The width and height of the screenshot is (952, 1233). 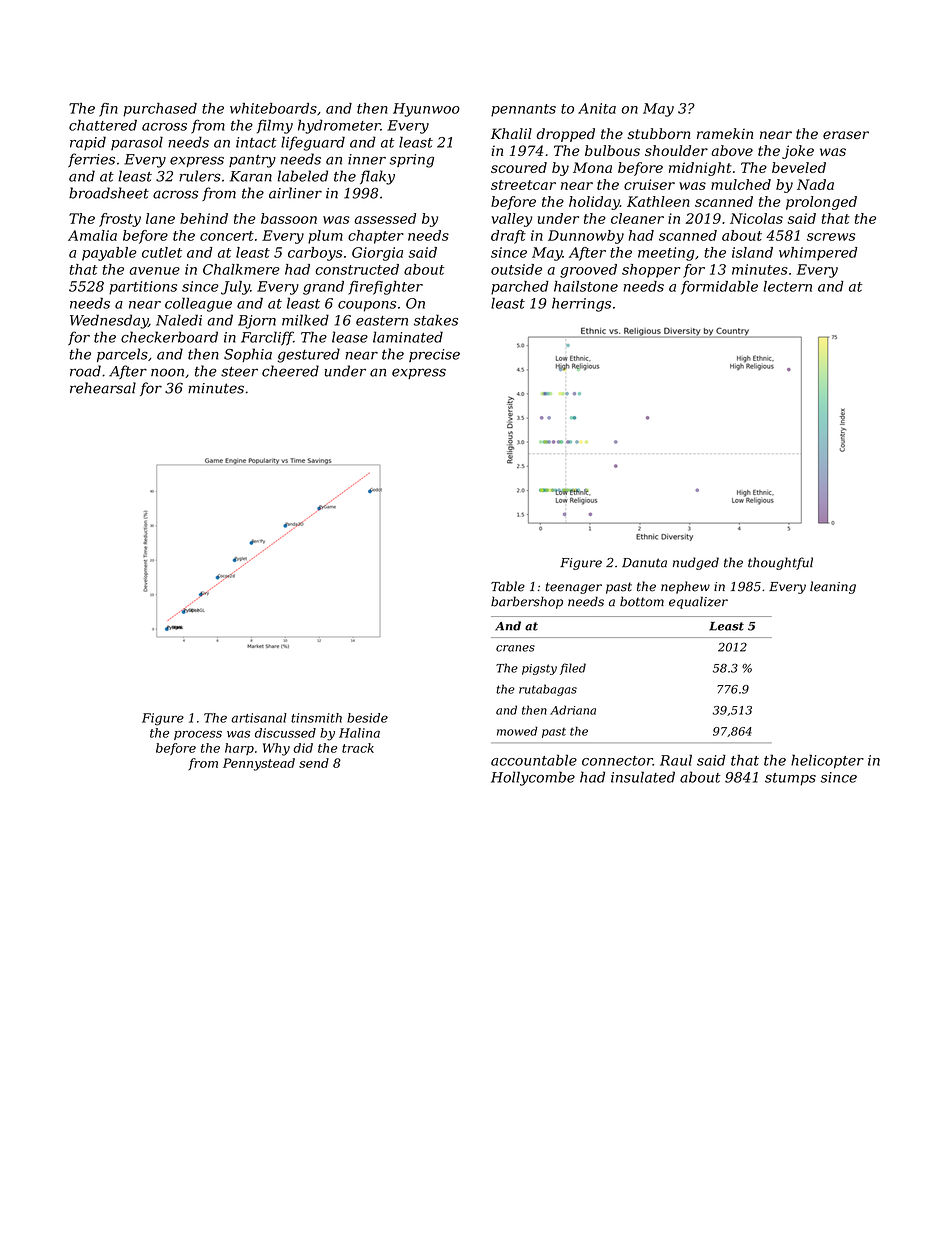 What do you see at coordinates (533, 778) in the screenshot?
I see `Hollycombe` at bounding box center [533, 778].
